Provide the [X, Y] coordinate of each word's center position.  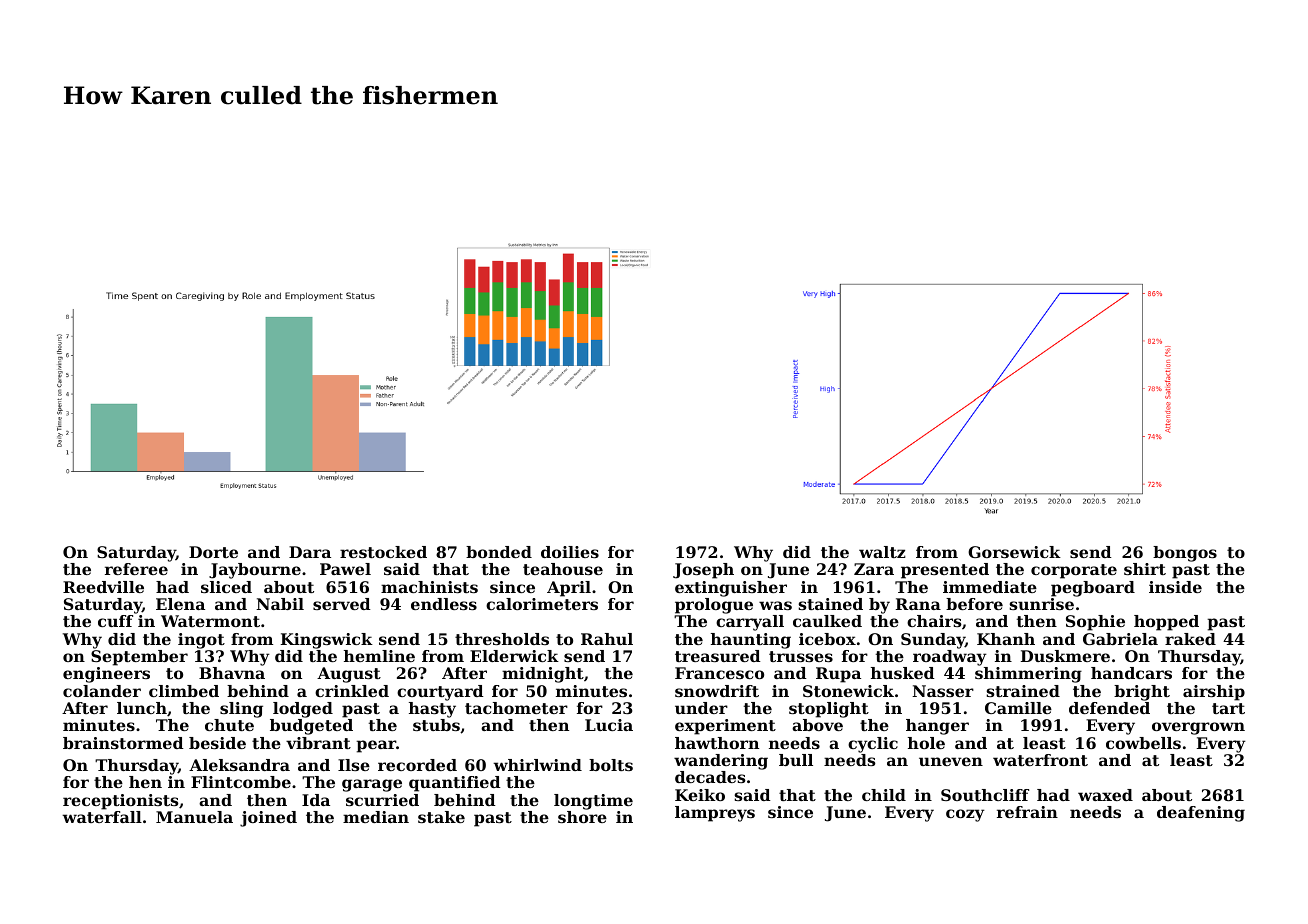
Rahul [607, 639]
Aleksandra [239, 765]
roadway [950, 658]
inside [1175, 587]
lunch [142, 708]
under [701, 708]
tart [1228, 708]
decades [710, 777]
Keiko [700, 795]
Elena [180, 604]
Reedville [103, 587]
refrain [1027, 812]
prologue [714, 606]
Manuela [194, 817]
